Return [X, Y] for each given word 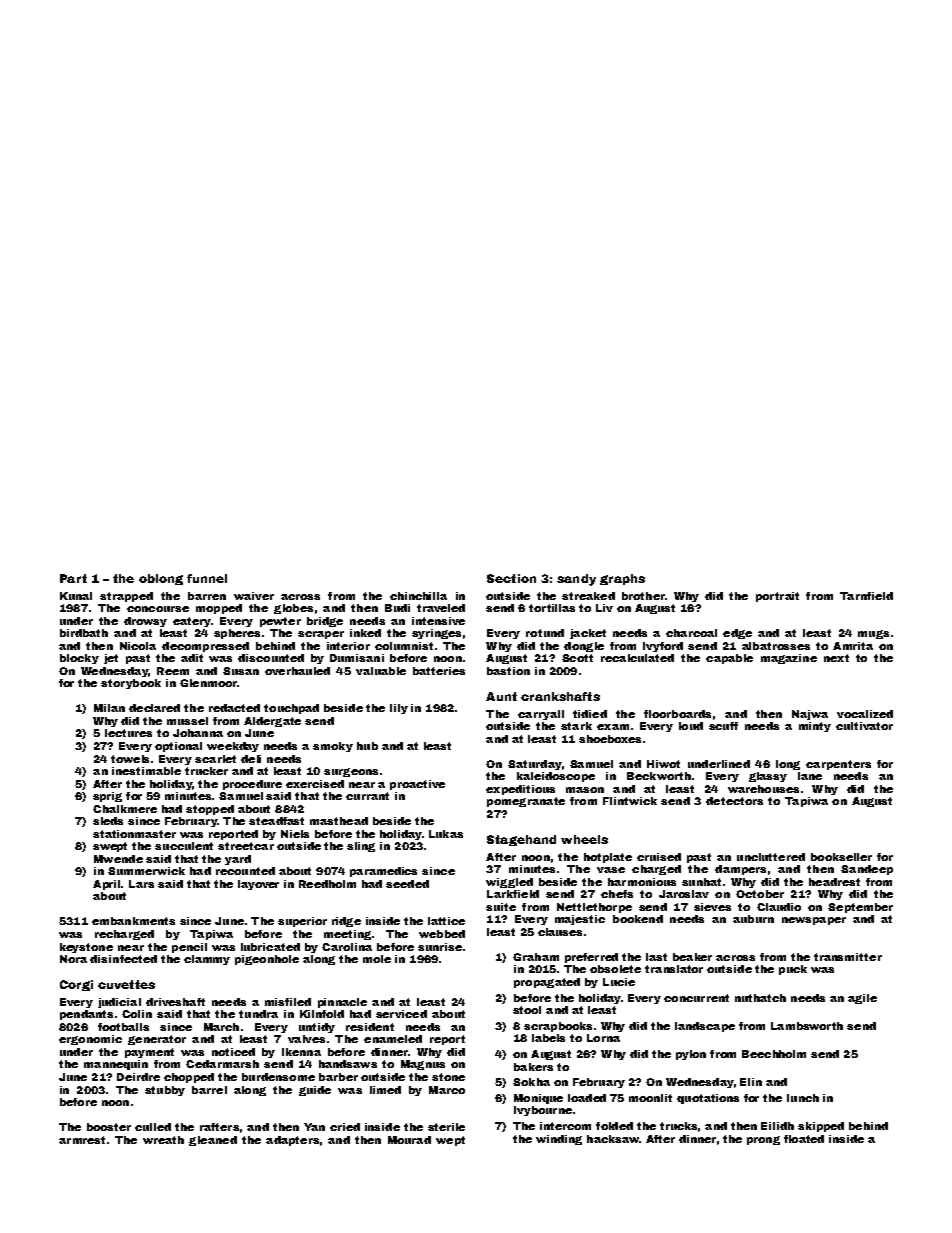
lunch [803, 1098]
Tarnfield [866, 596]
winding [559, 1140]
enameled [393, 1039]
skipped [821, 1127]
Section [511, 578]
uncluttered [771, 857]
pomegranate [526, 802]
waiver [254, 596]
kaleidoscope [556, 777]
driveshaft [175, 1002]
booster [109, 1127]
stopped [210, 810]
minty [815, 727]
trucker [206, 771]
